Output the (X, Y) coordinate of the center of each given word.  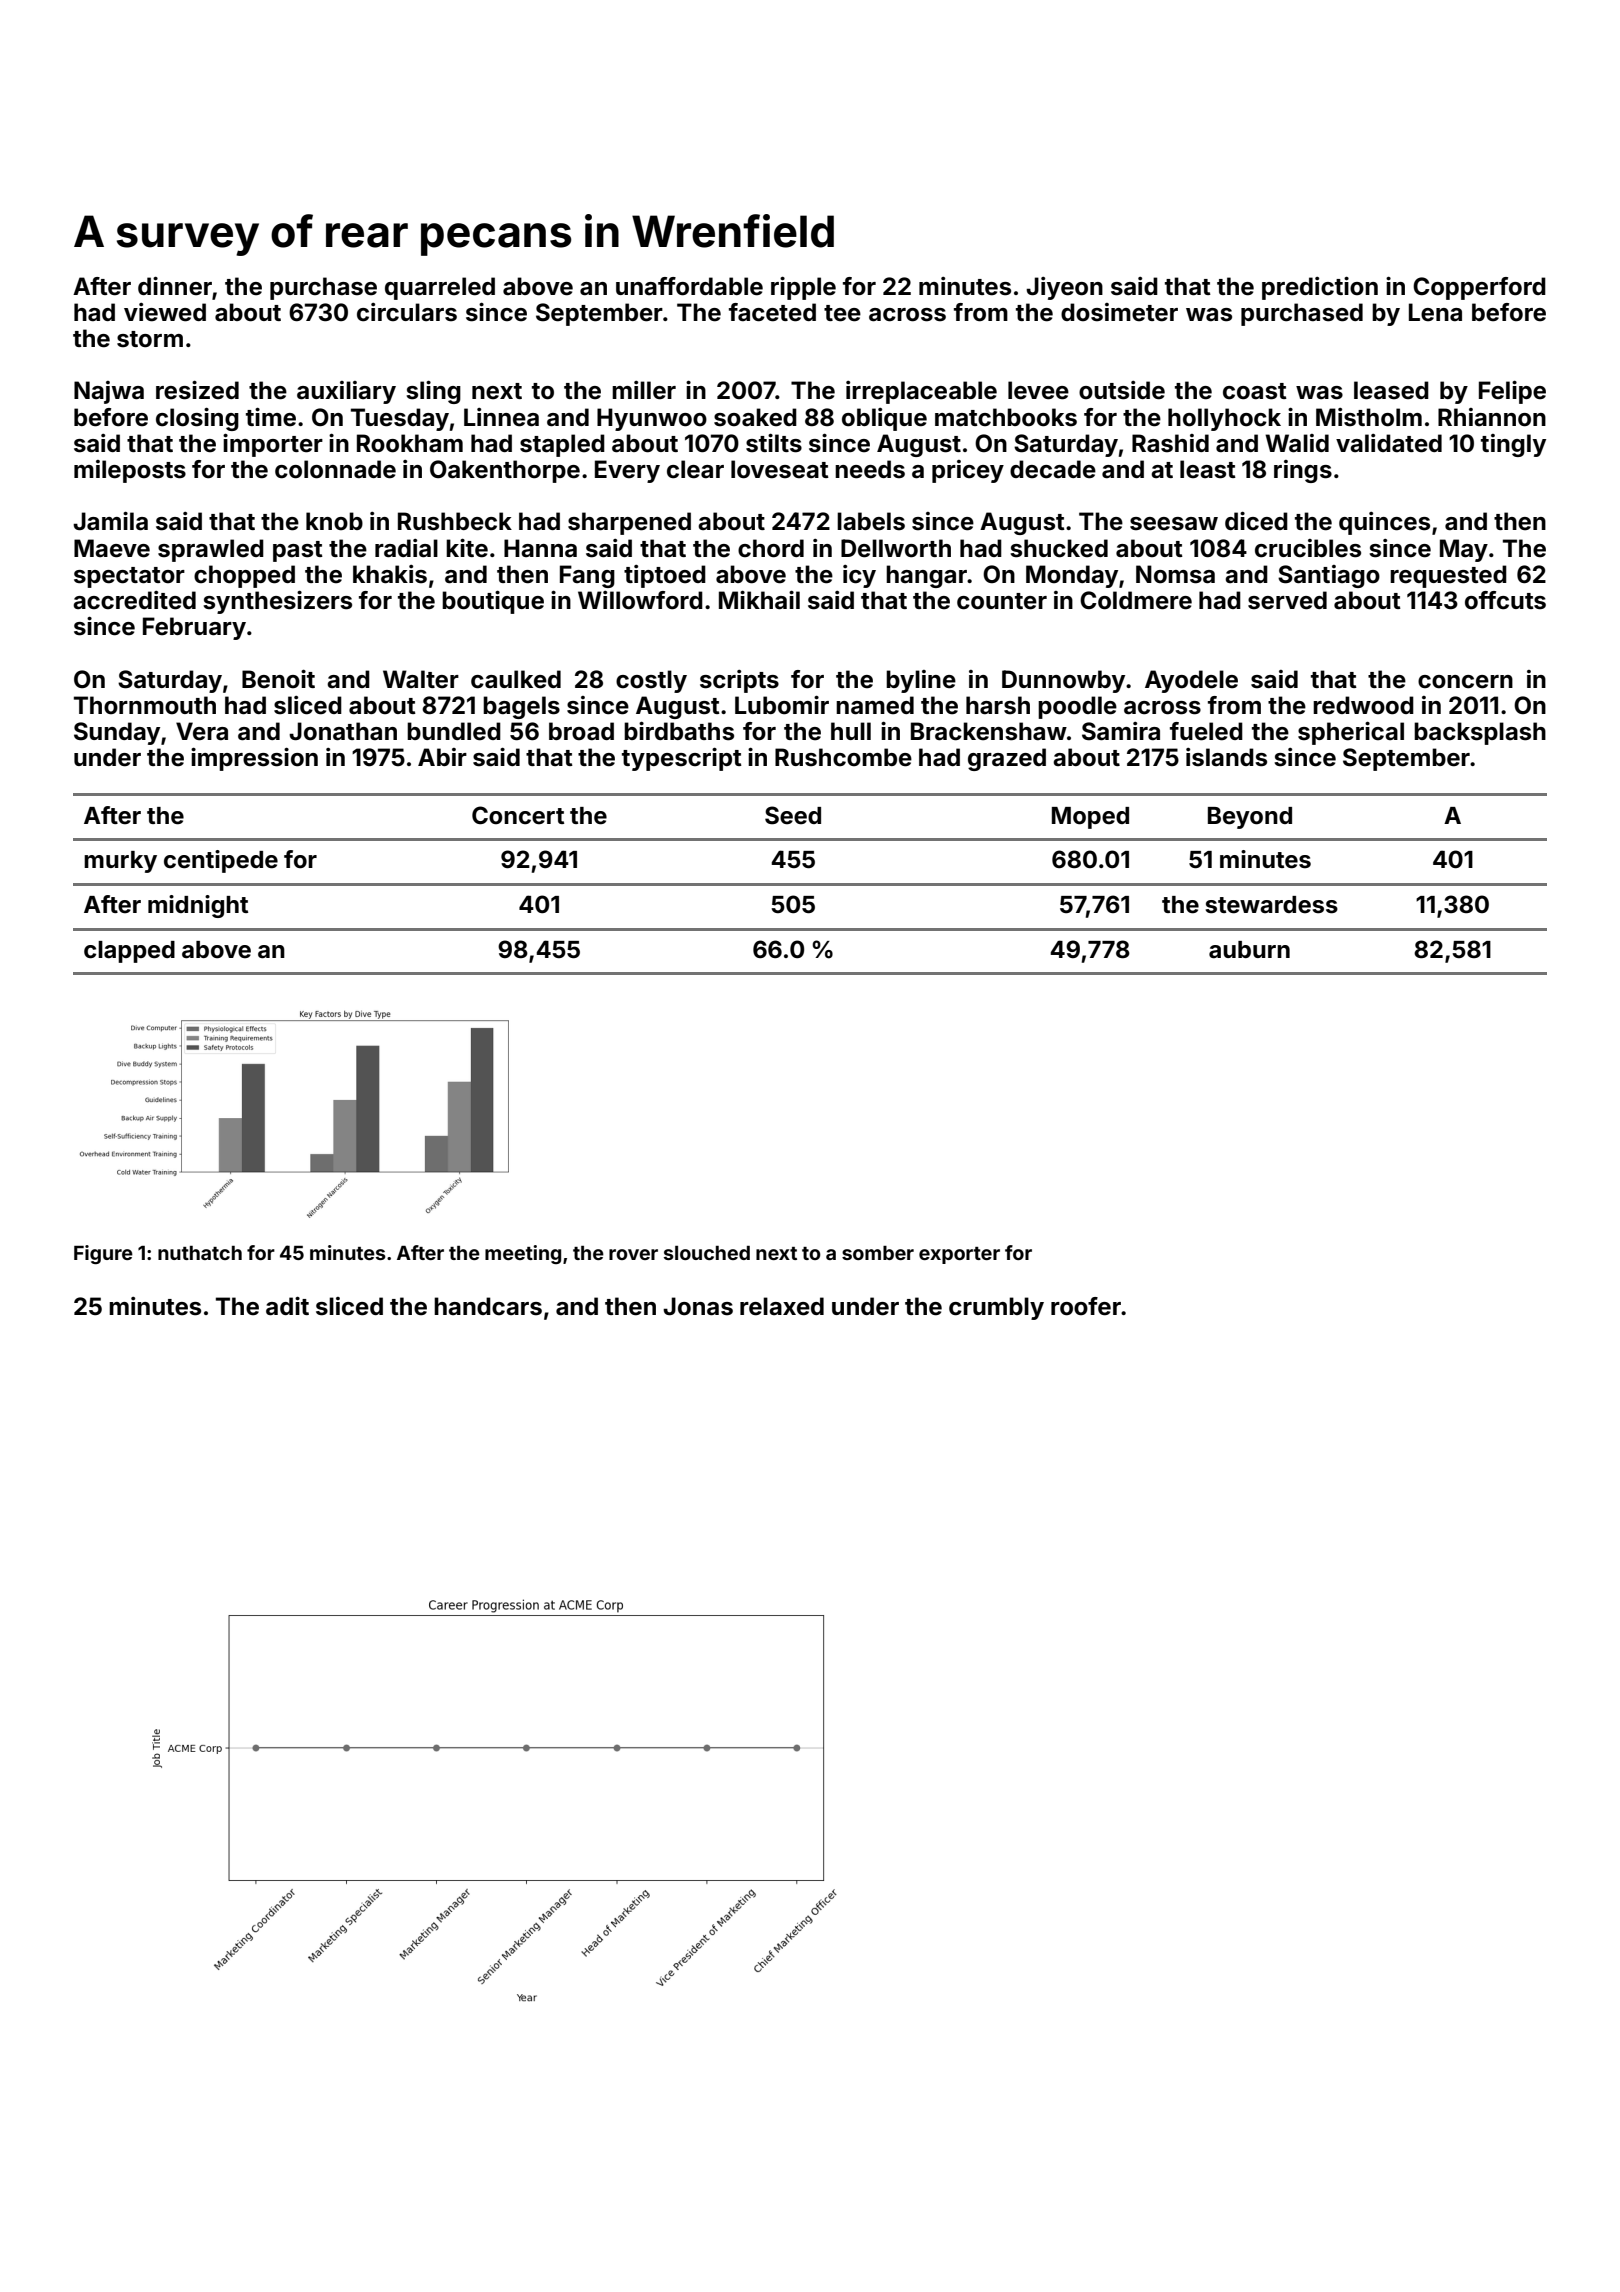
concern (1465, 682)
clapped (129, 952)
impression (254, 759)
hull (851, 731)
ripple (803, 288)
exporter (959, 1255)
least (1208, 469)
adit (287, 1306)
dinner (175, 286)
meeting (523, 1254)
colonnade (335, 469)
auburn (1249, 949)
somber (878, 1253)
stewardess (1272, 905)
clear (695, 469)
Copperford (1479, 288)
